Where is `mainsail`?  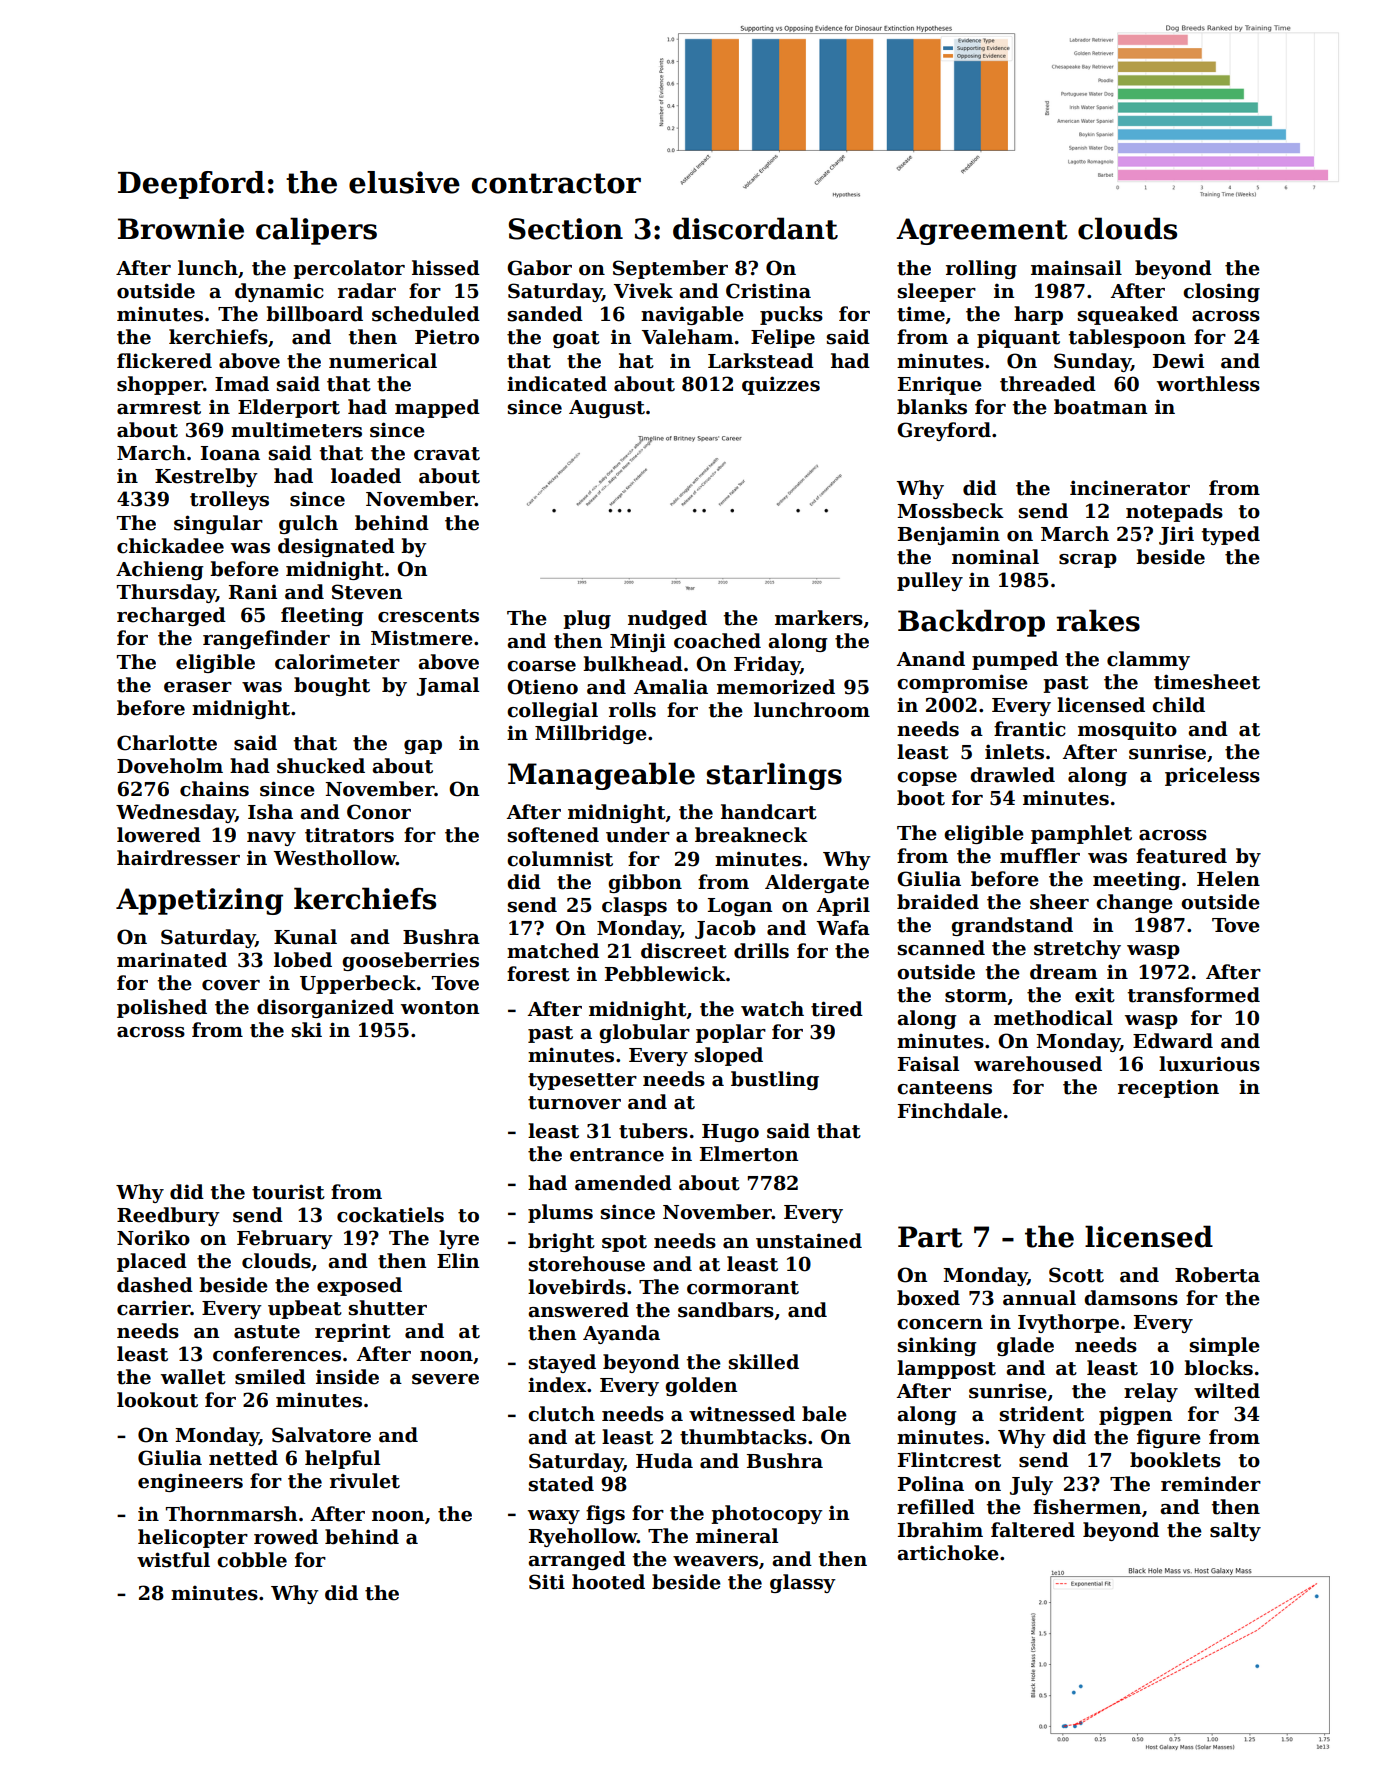 mainsail is located at coordinates (1076, 268).
